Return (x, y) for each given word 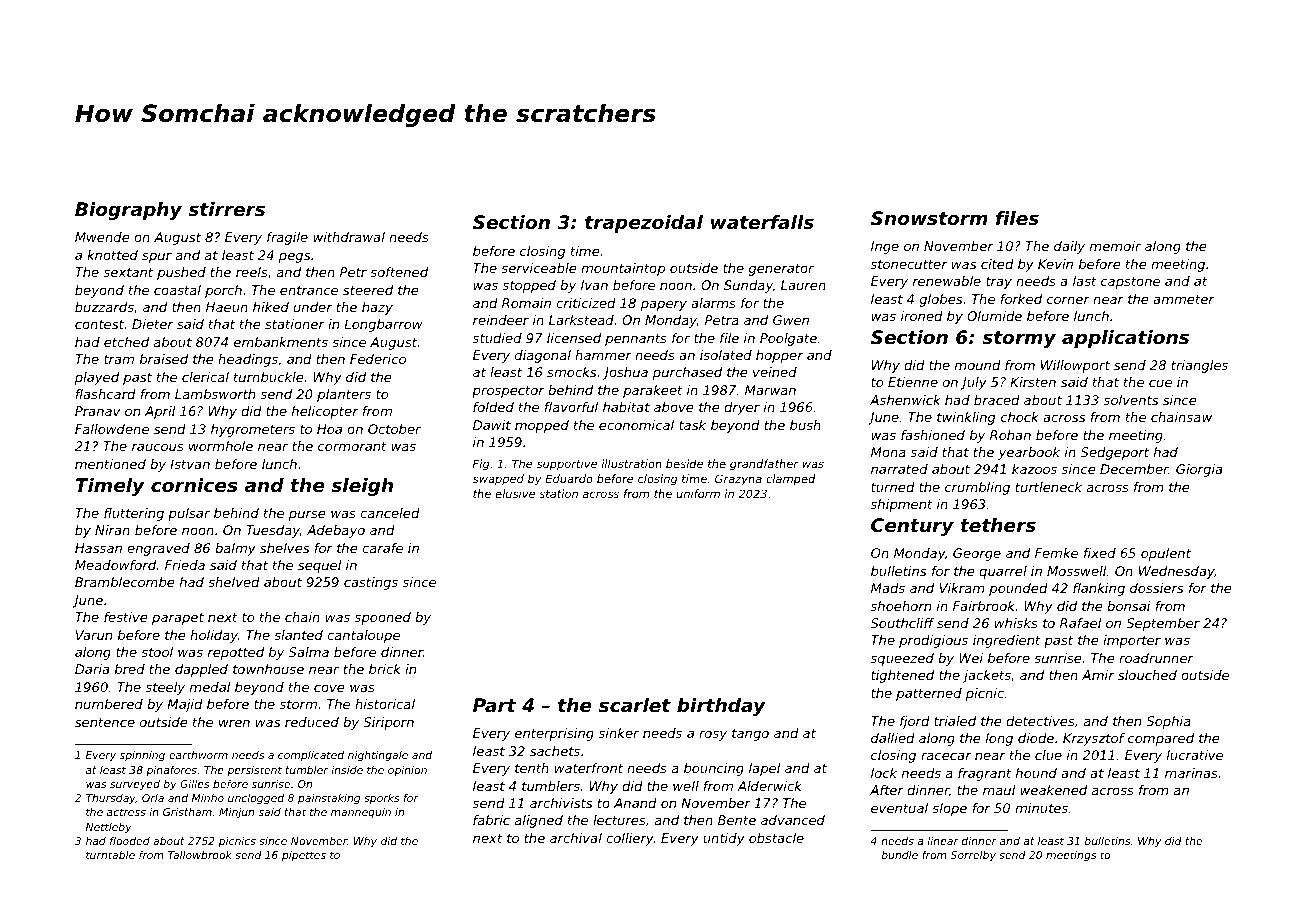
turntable (110, 855)
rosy (713, 735)
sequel (320, 566)
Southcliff (902, 623)
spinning (142, 756)
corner (1068, 300)
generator (781, 270)
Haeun (227, 307)
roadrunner (1156, 658)
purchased (687, 373)
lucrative (1195, 755)
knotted (112, 255)
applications (1125, 339)
